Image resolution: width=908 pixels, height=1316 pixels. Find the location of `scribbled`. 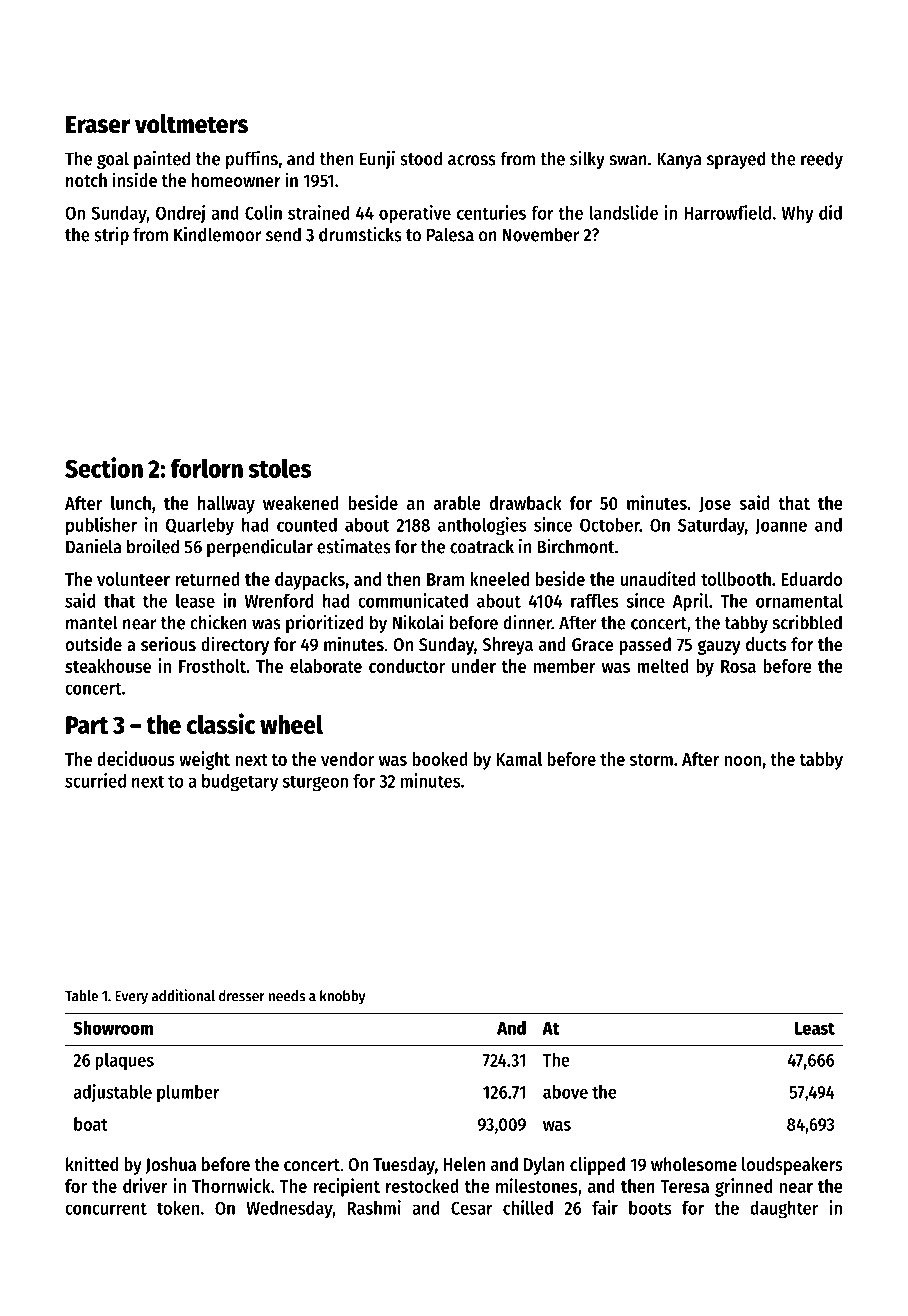

scribbled is located at coordinates (807, 622).
